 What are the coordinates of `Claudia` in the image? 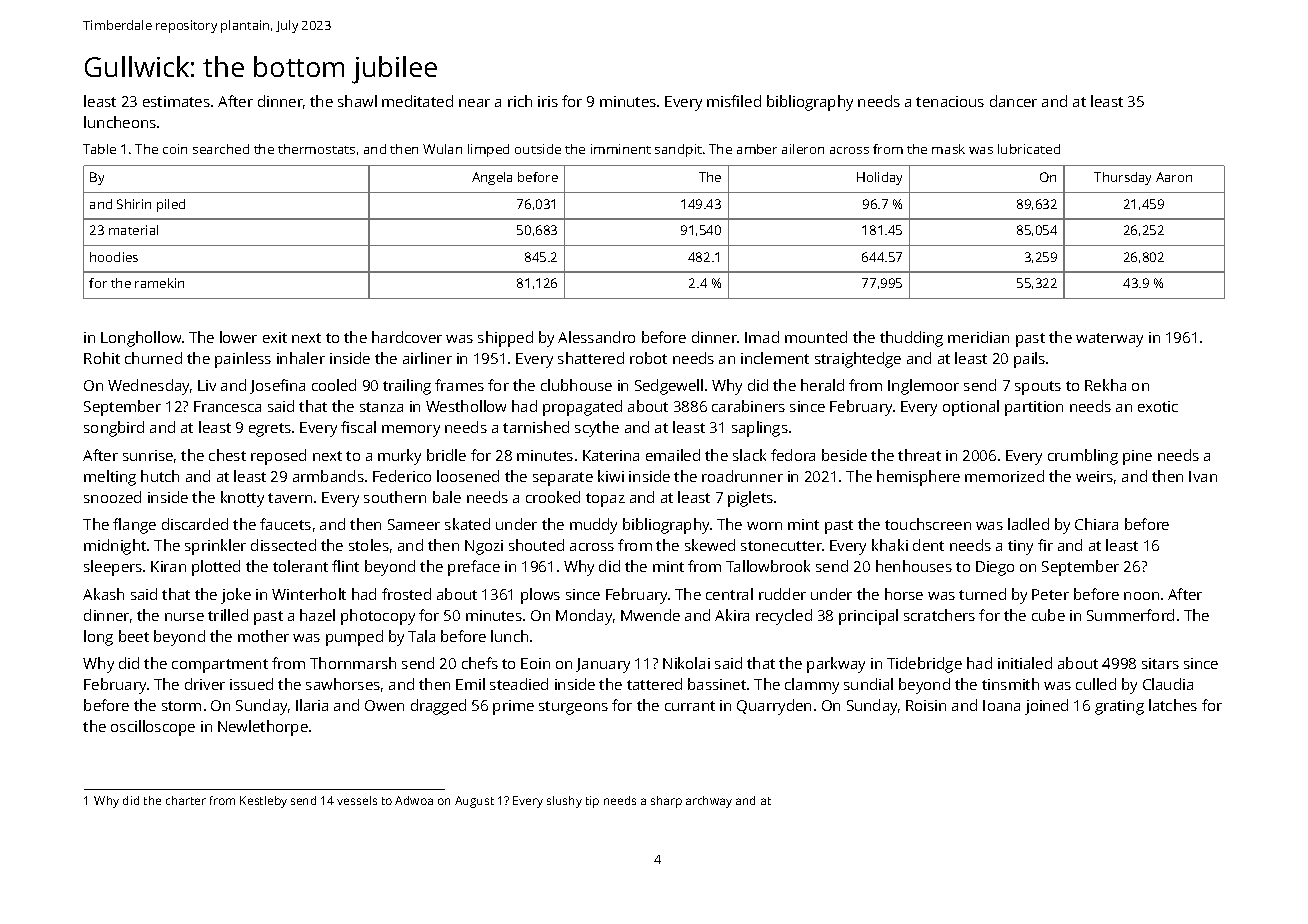 It's located at (1168, 684).
